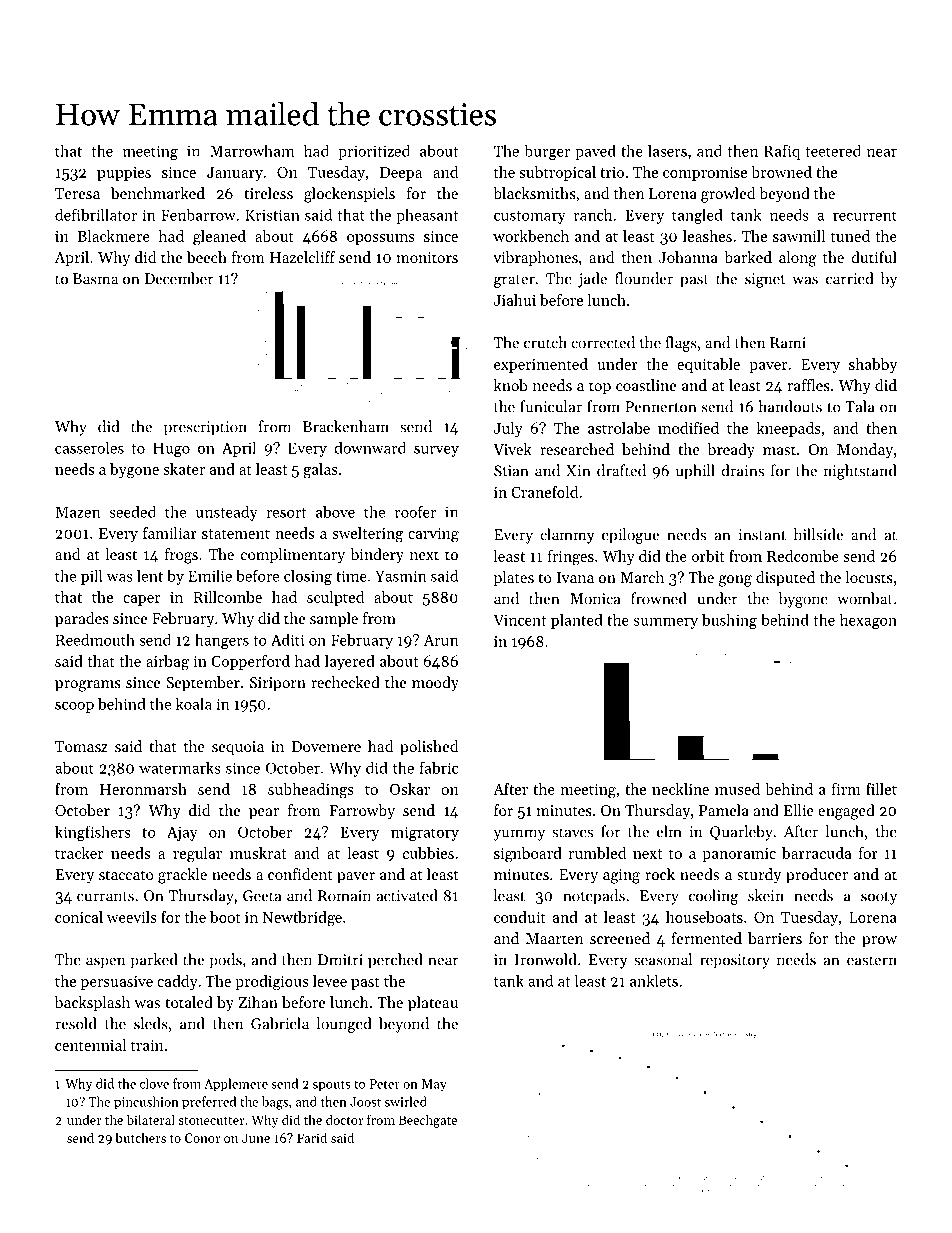 The image size is (952, 1233). I want to click on Hugo, so click(171, 449).
